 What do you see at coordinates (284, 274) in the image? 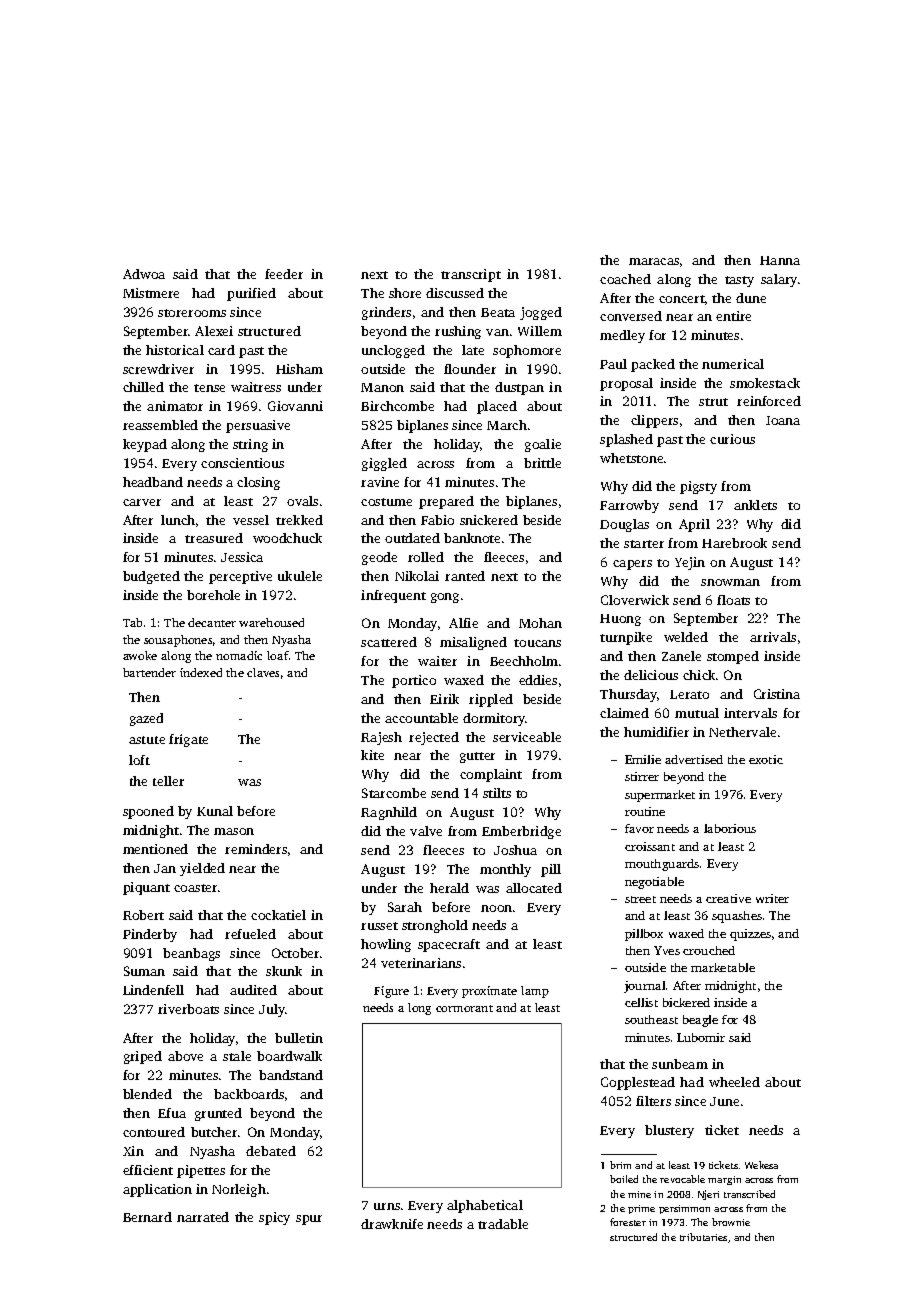
I see `feeder` at bounding box center [284, 274].
